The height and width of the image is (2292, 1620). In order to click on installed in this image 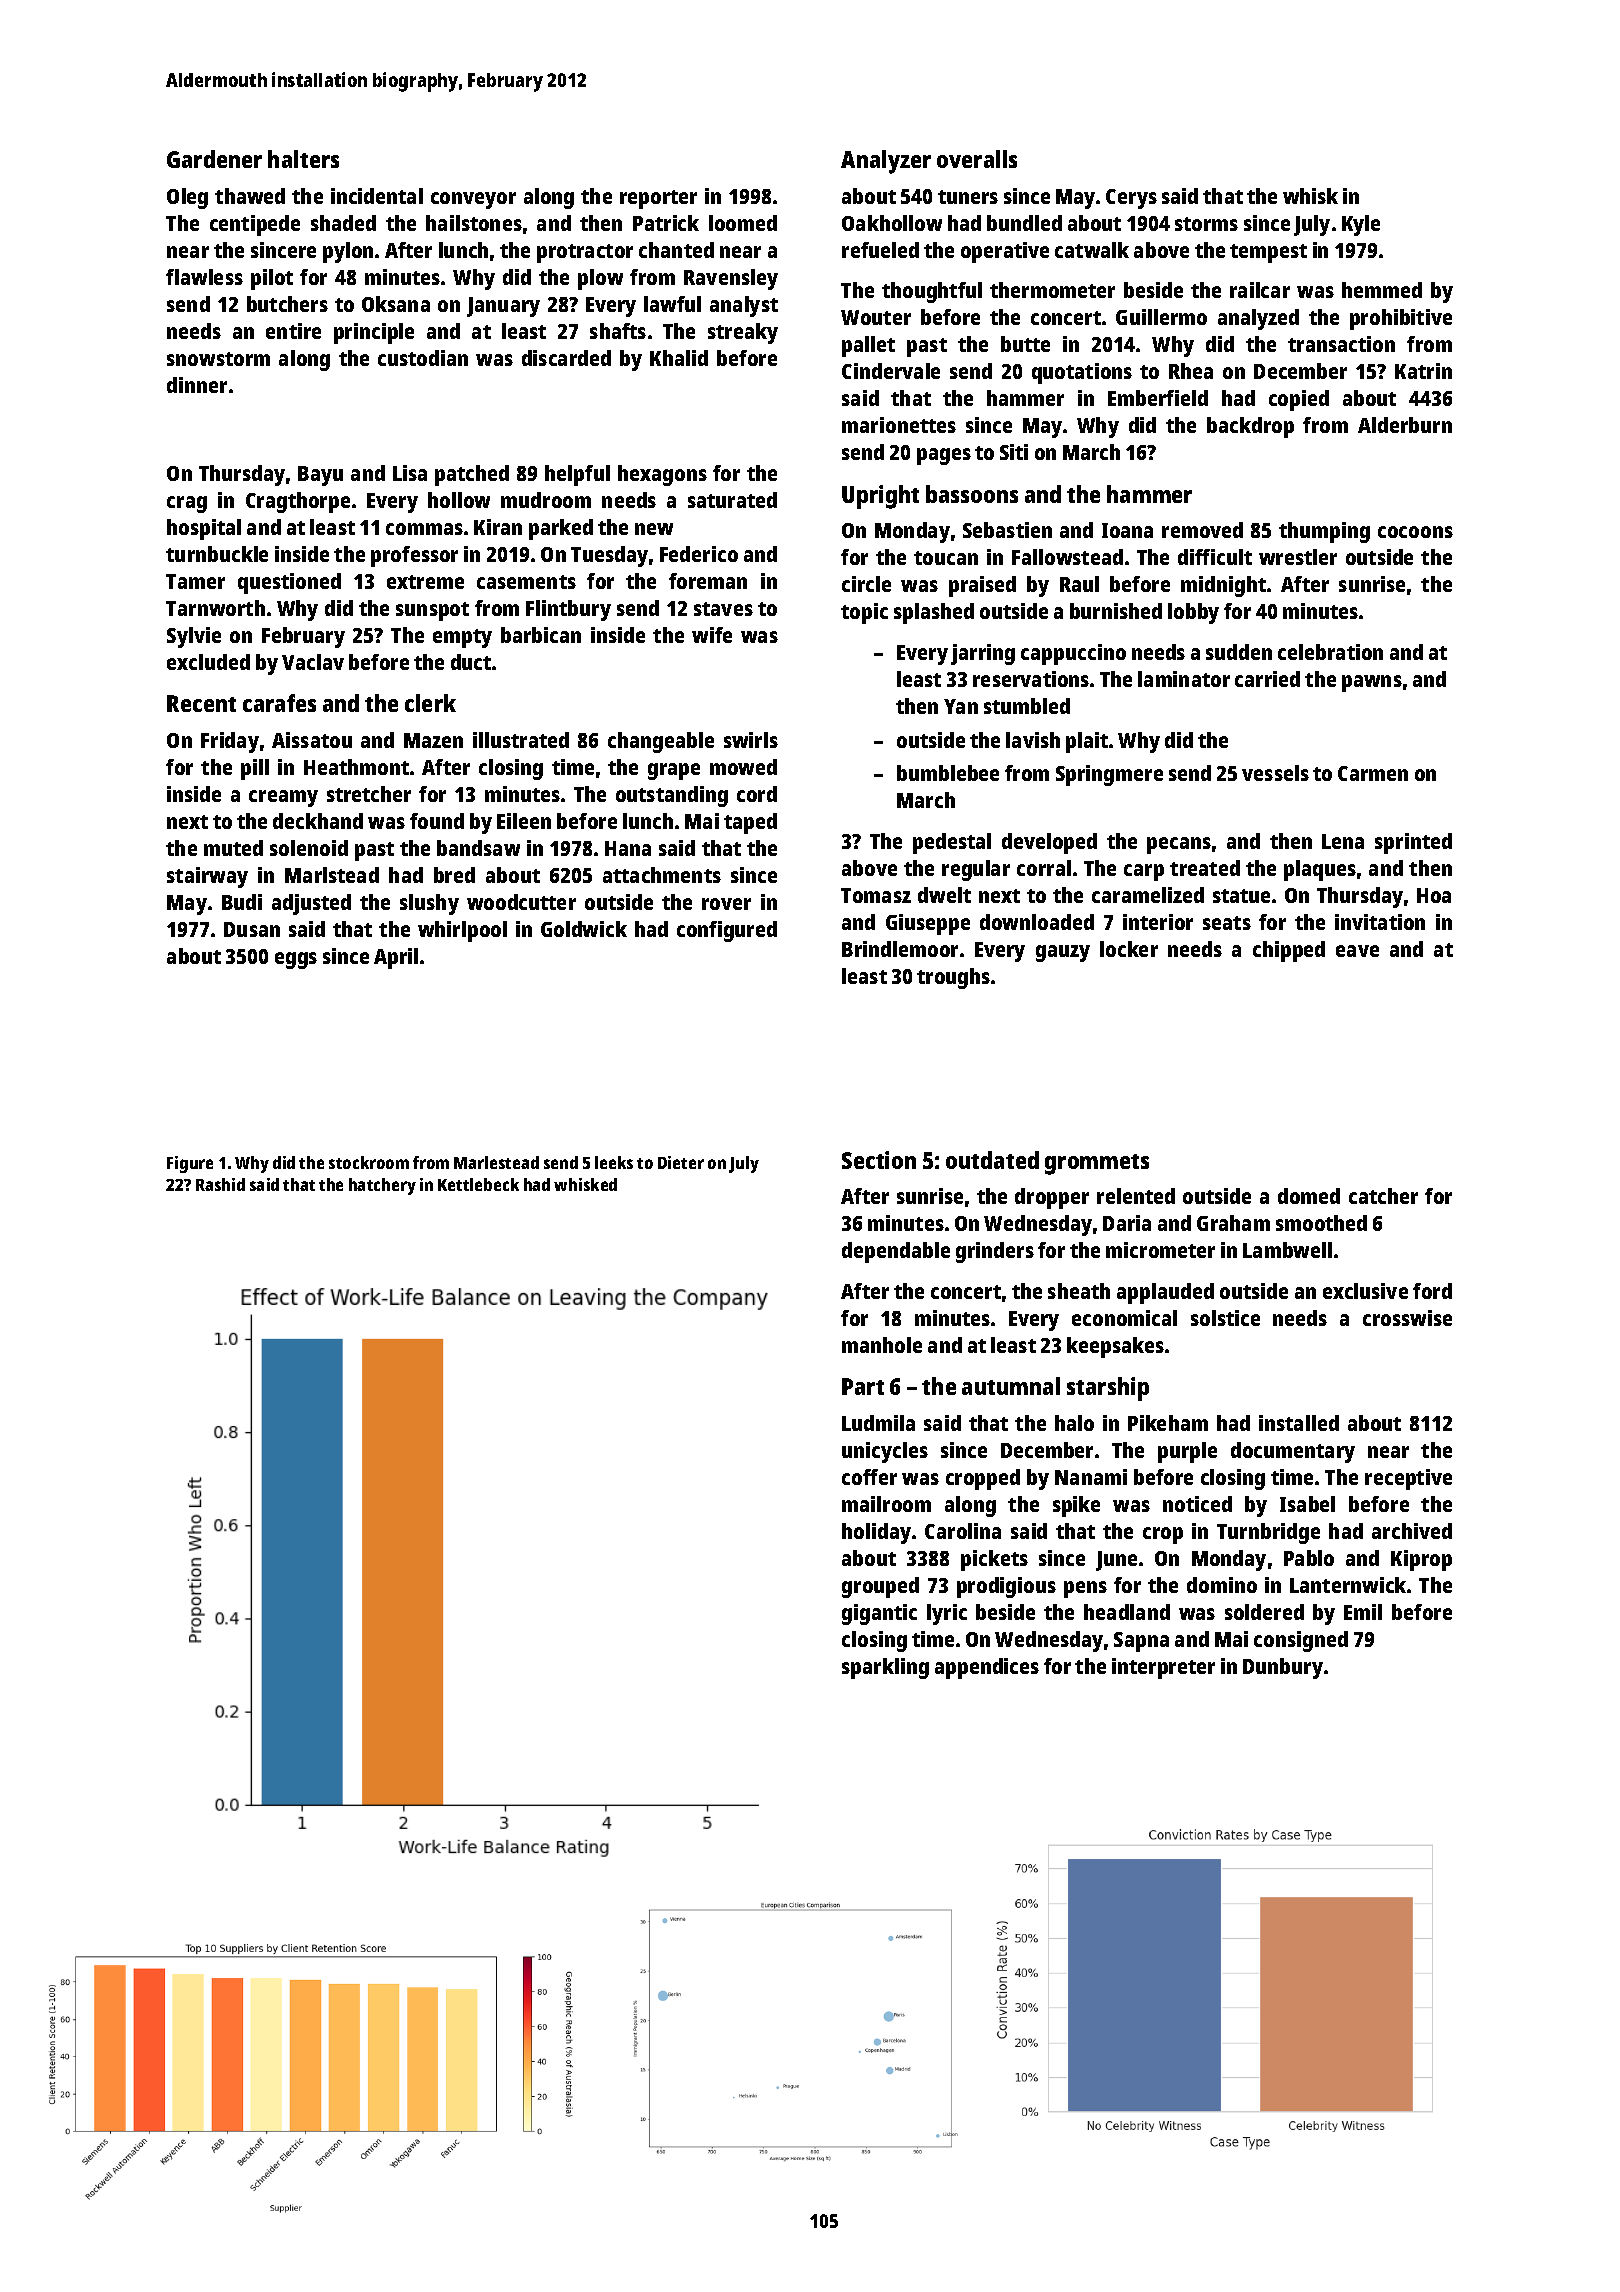, I will do `click(1299, 1423)`.
